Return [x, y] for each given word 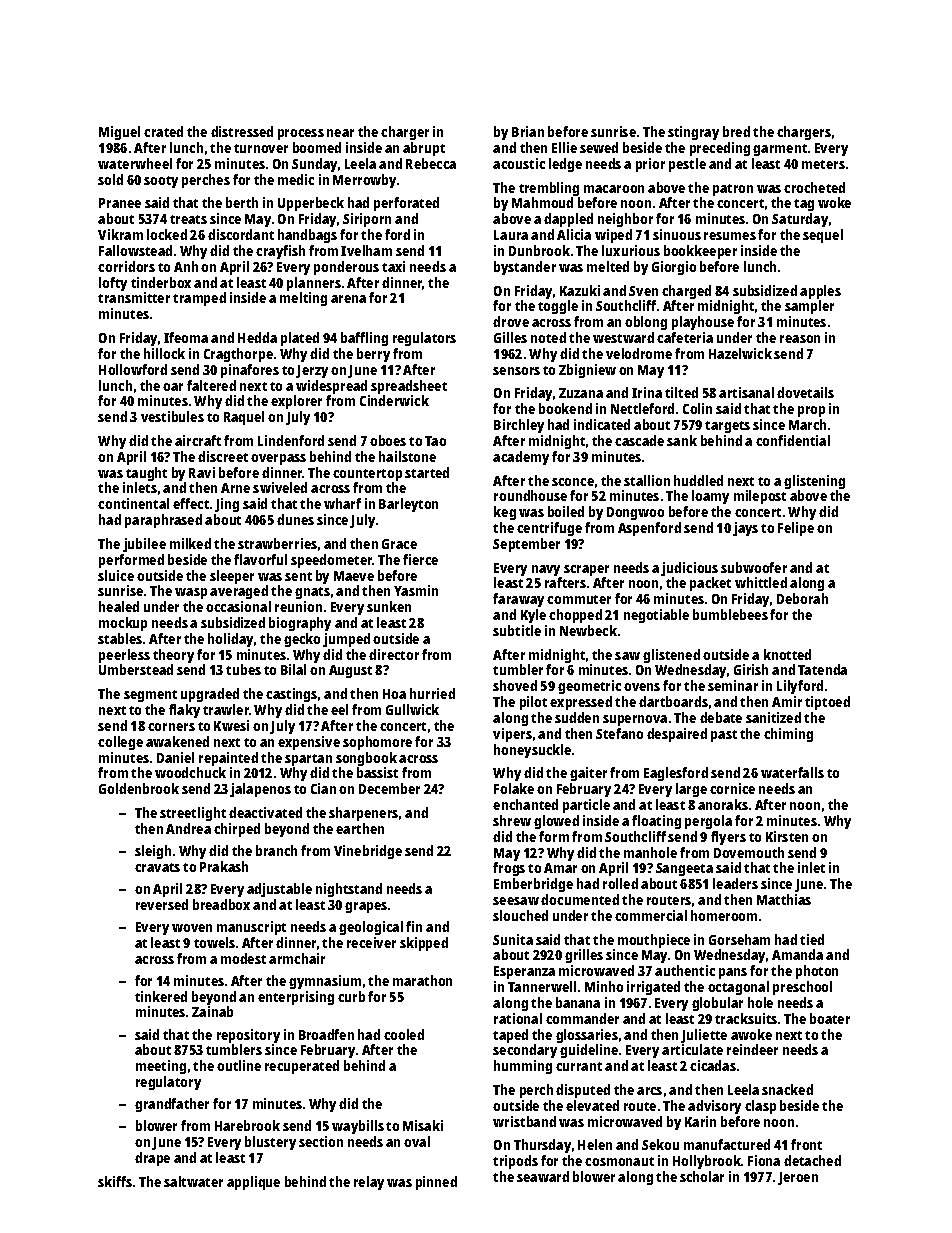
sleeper [232, 577]
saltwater [193, 1181]
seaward [543, 1176]
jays [745, 529]
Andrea [188, 828]
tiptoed [827, 703]
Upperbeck [311, 204]
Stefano [619, 733]
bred [736, 131]
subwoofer [754, 567]
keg [505, 513]
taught [146, 474]
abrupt [424, 149]
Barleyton [408, 505]
